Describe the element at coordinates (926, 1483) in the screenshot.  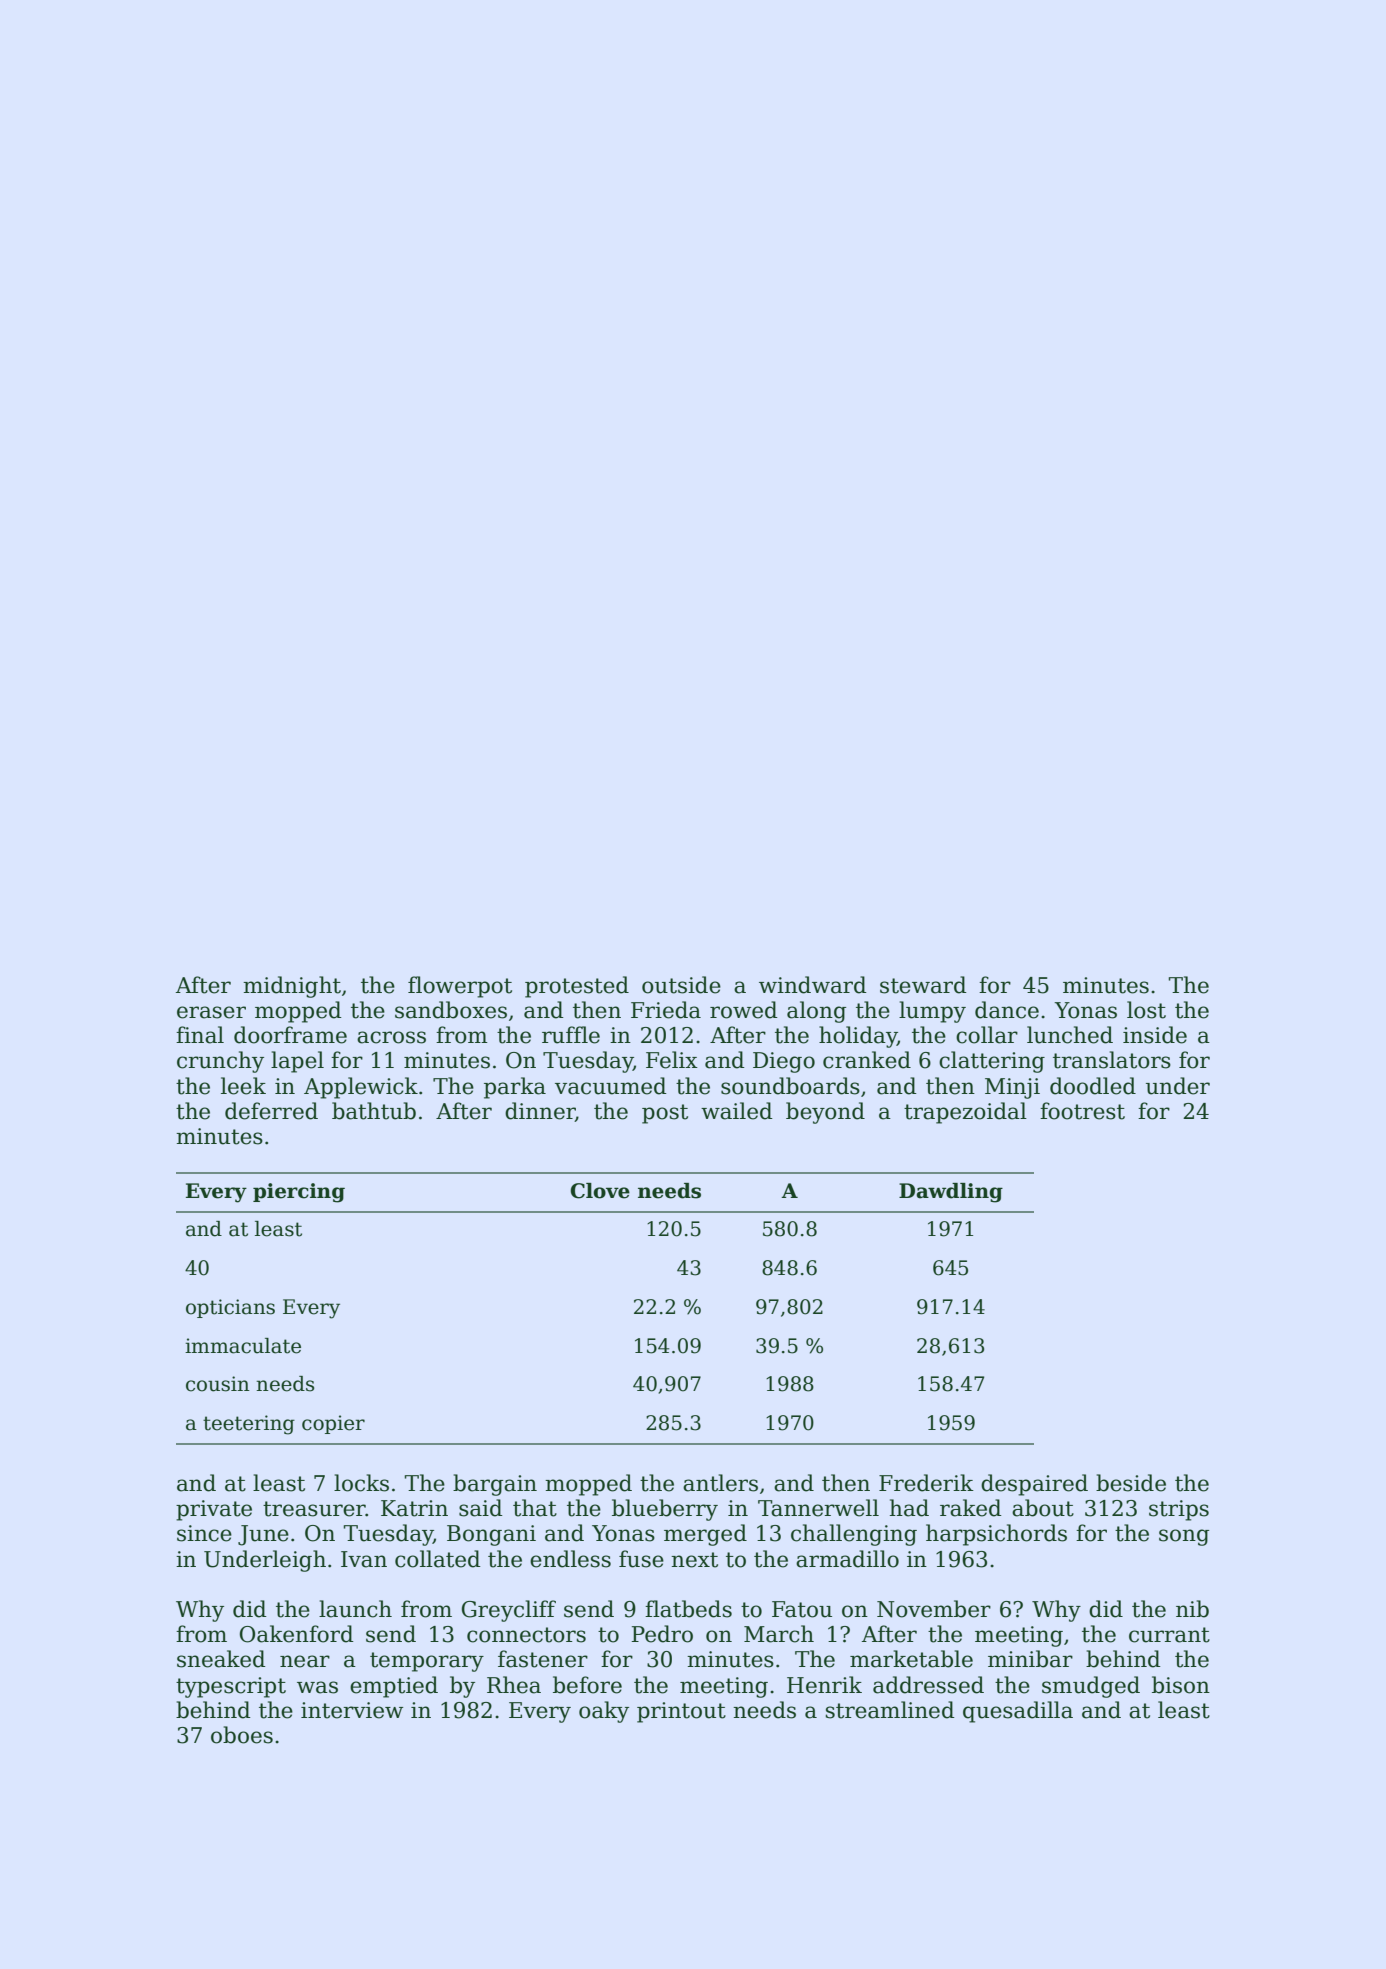
I see `Frederik` at that location.
